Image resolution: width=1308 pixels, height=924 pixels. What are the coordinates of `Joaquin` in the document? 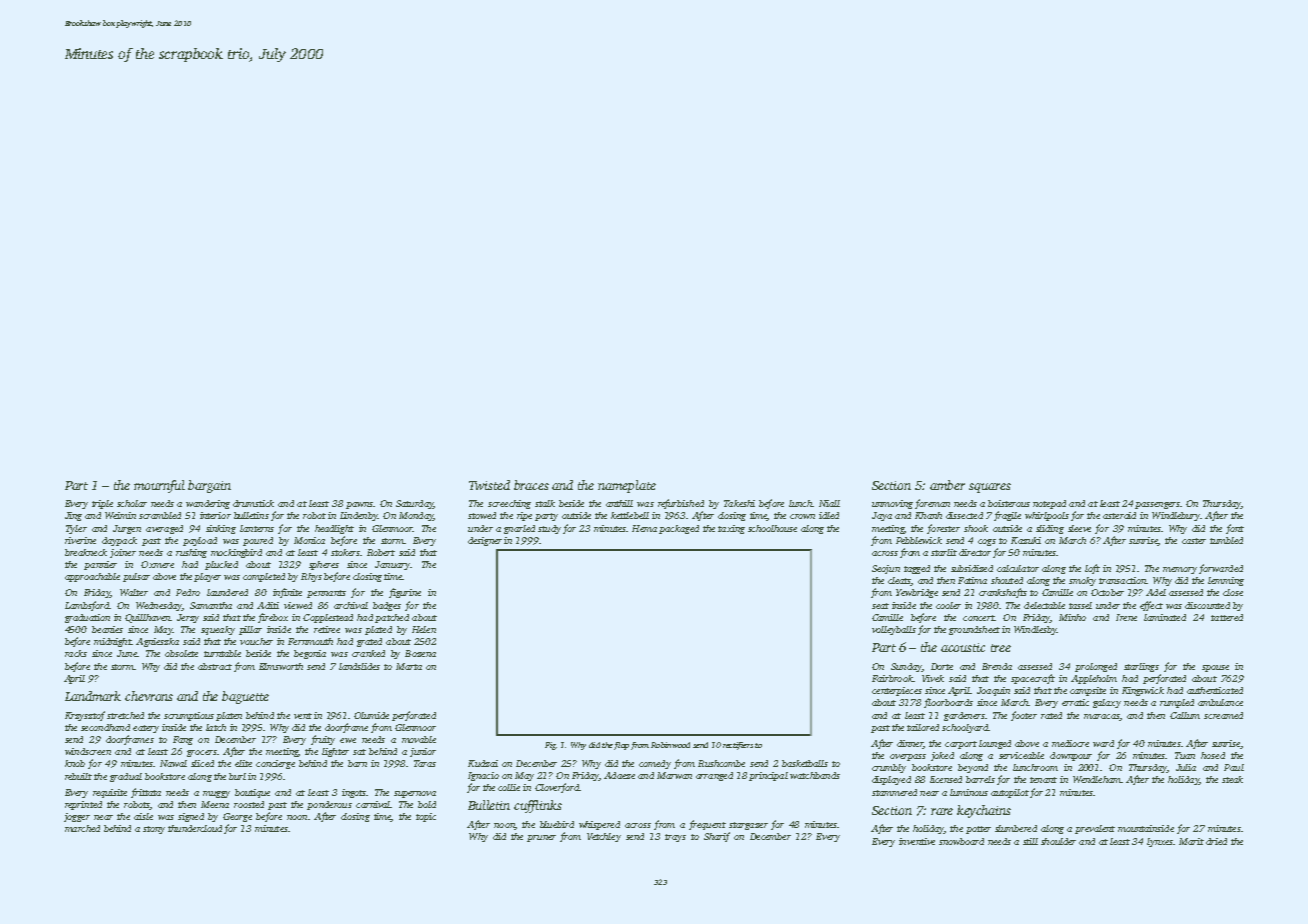 It's located at (993, 691).
